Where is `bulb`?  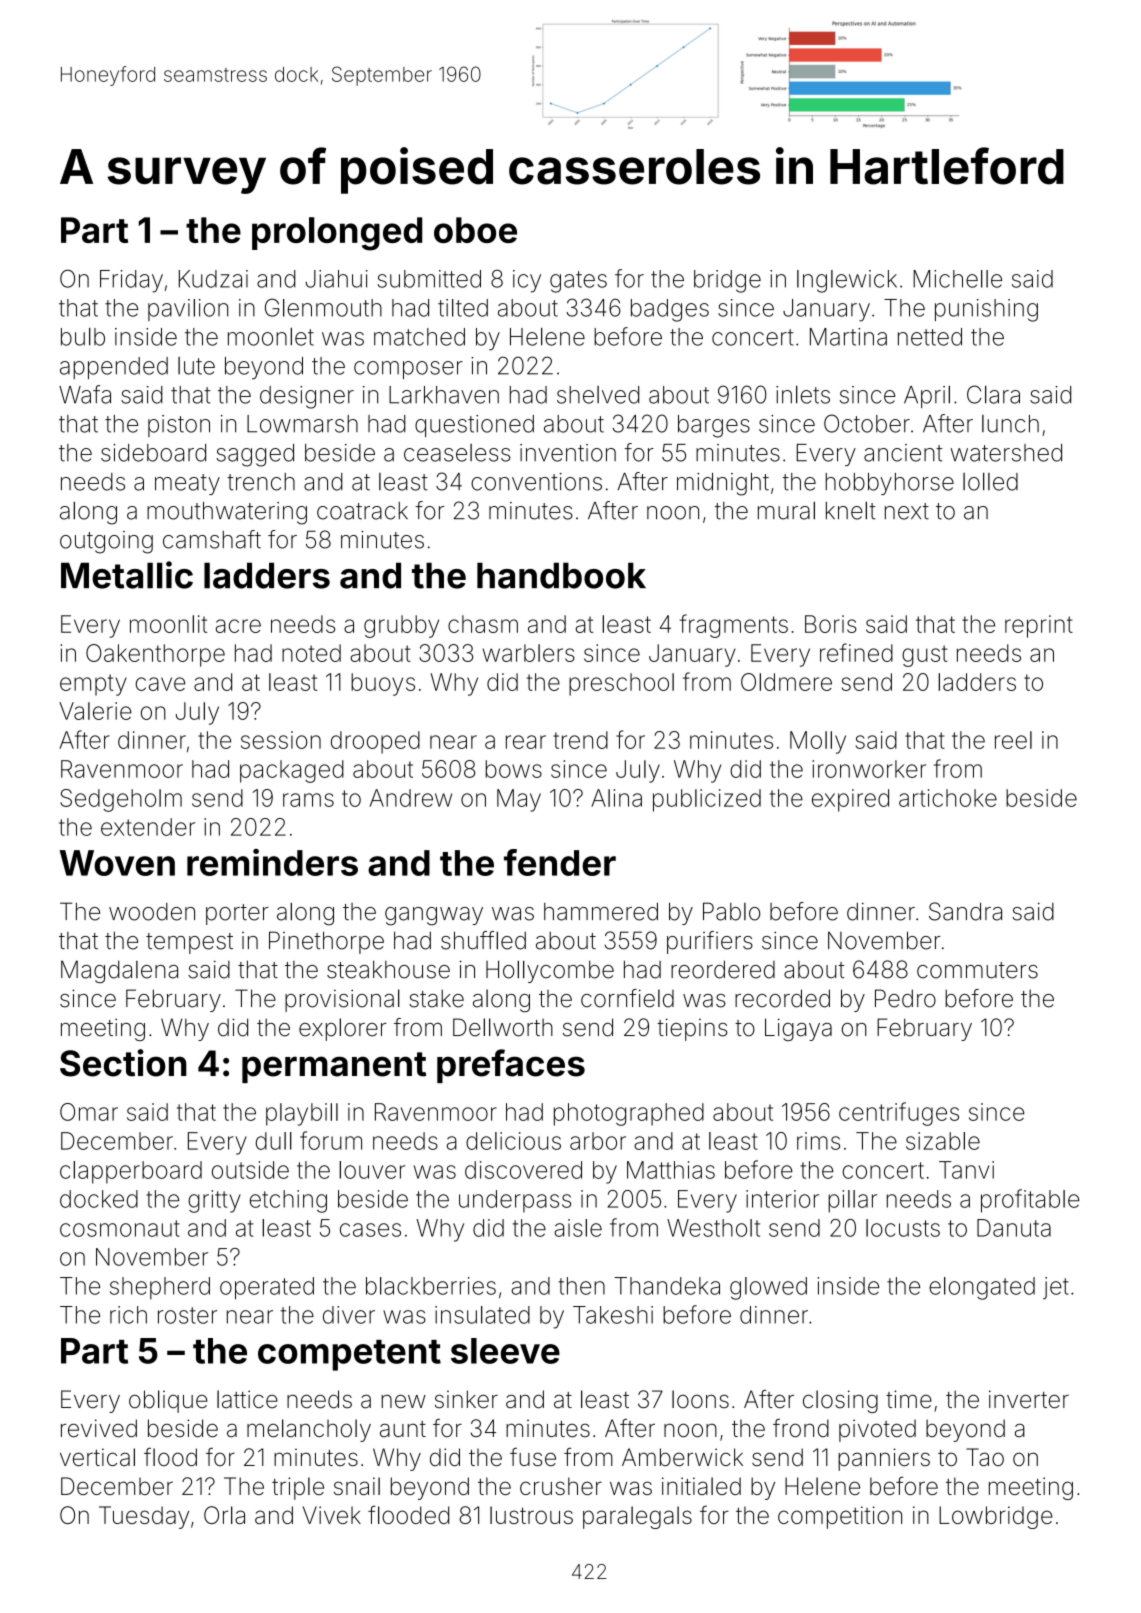 bulb is located at coordinates (83, 336).
